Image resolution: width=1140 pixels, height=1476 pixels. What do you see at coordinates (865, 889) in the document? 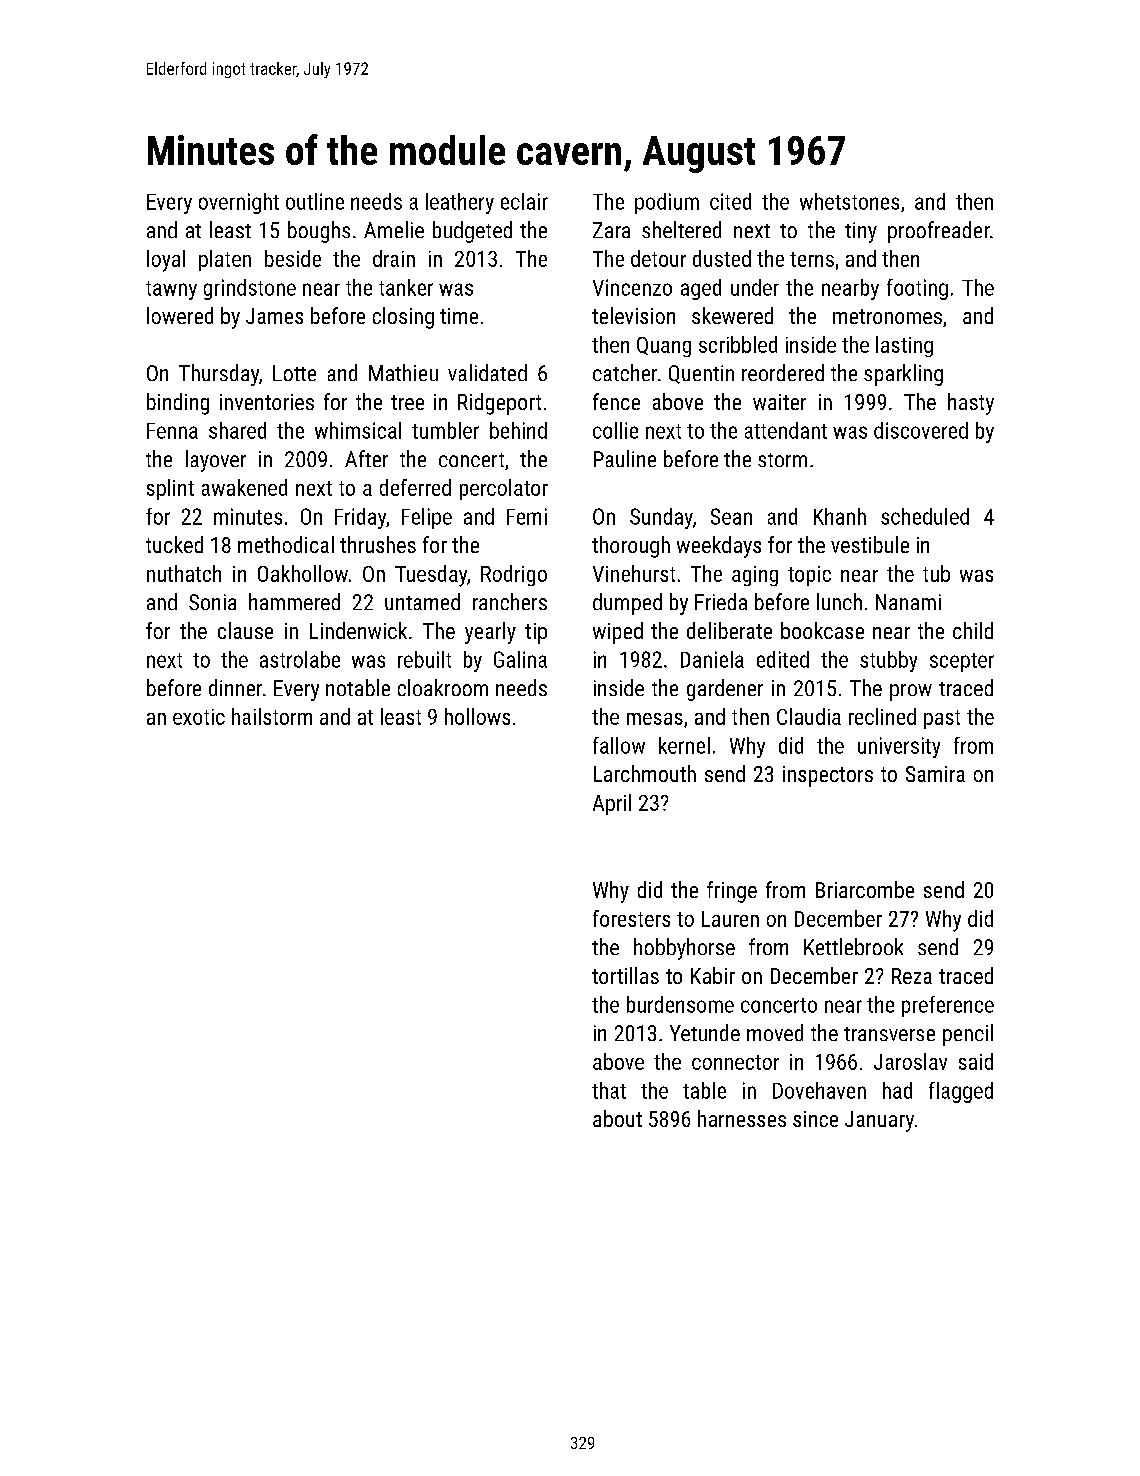
I see `Briarcombe` at bounding box center [865, 889].
